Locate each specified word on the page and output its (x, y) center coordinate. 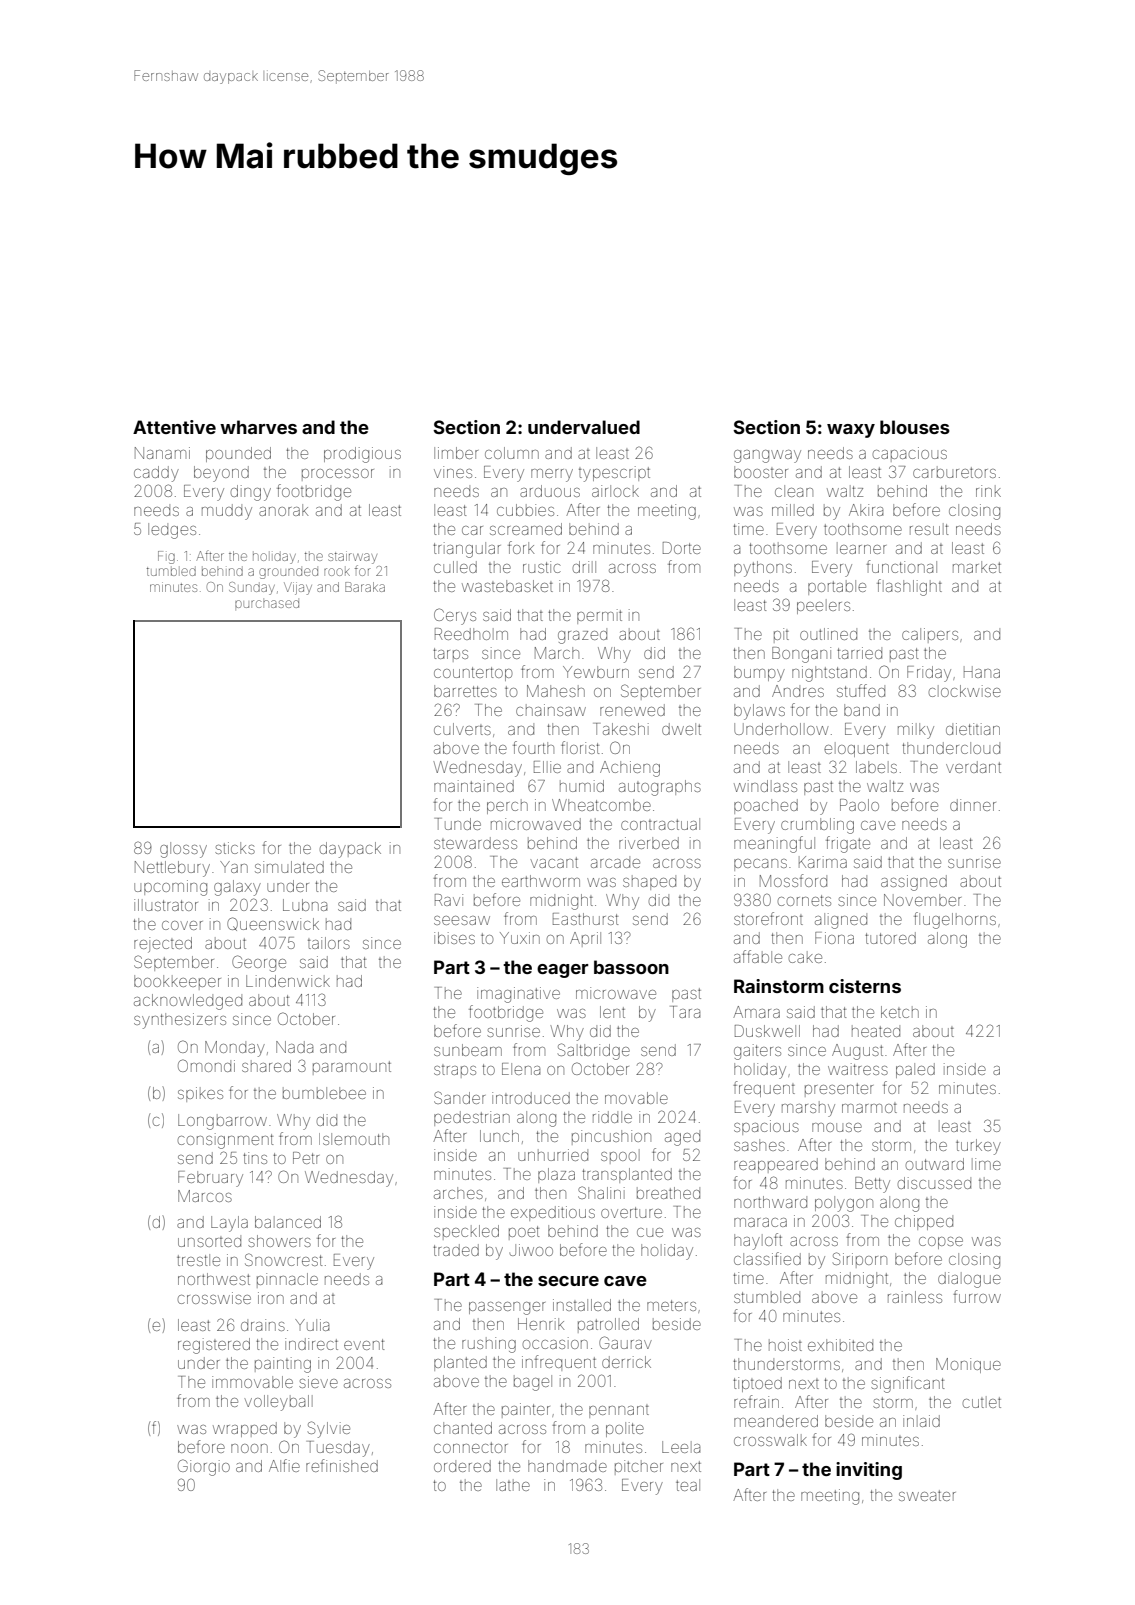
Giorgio (204, 1467)
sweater (927, 1495)
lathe (513, 1485)
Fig (166, 557)
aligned (841, 921)
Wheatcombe (601, 805)
